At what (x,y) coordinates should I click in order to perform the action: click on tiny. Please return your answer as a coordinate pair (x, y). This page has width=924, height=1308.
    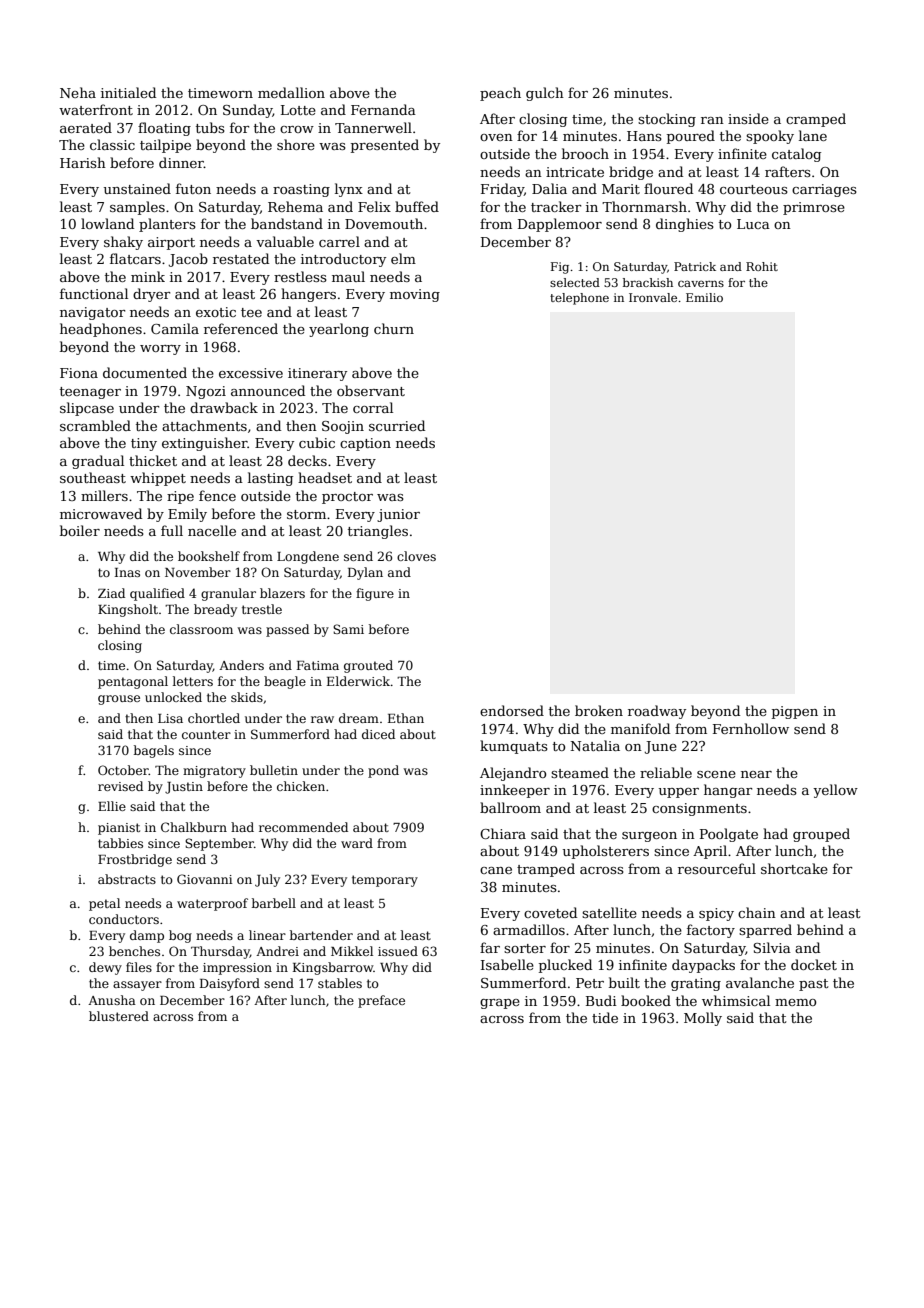
    Looking at the image, I should click on (144, 444).
